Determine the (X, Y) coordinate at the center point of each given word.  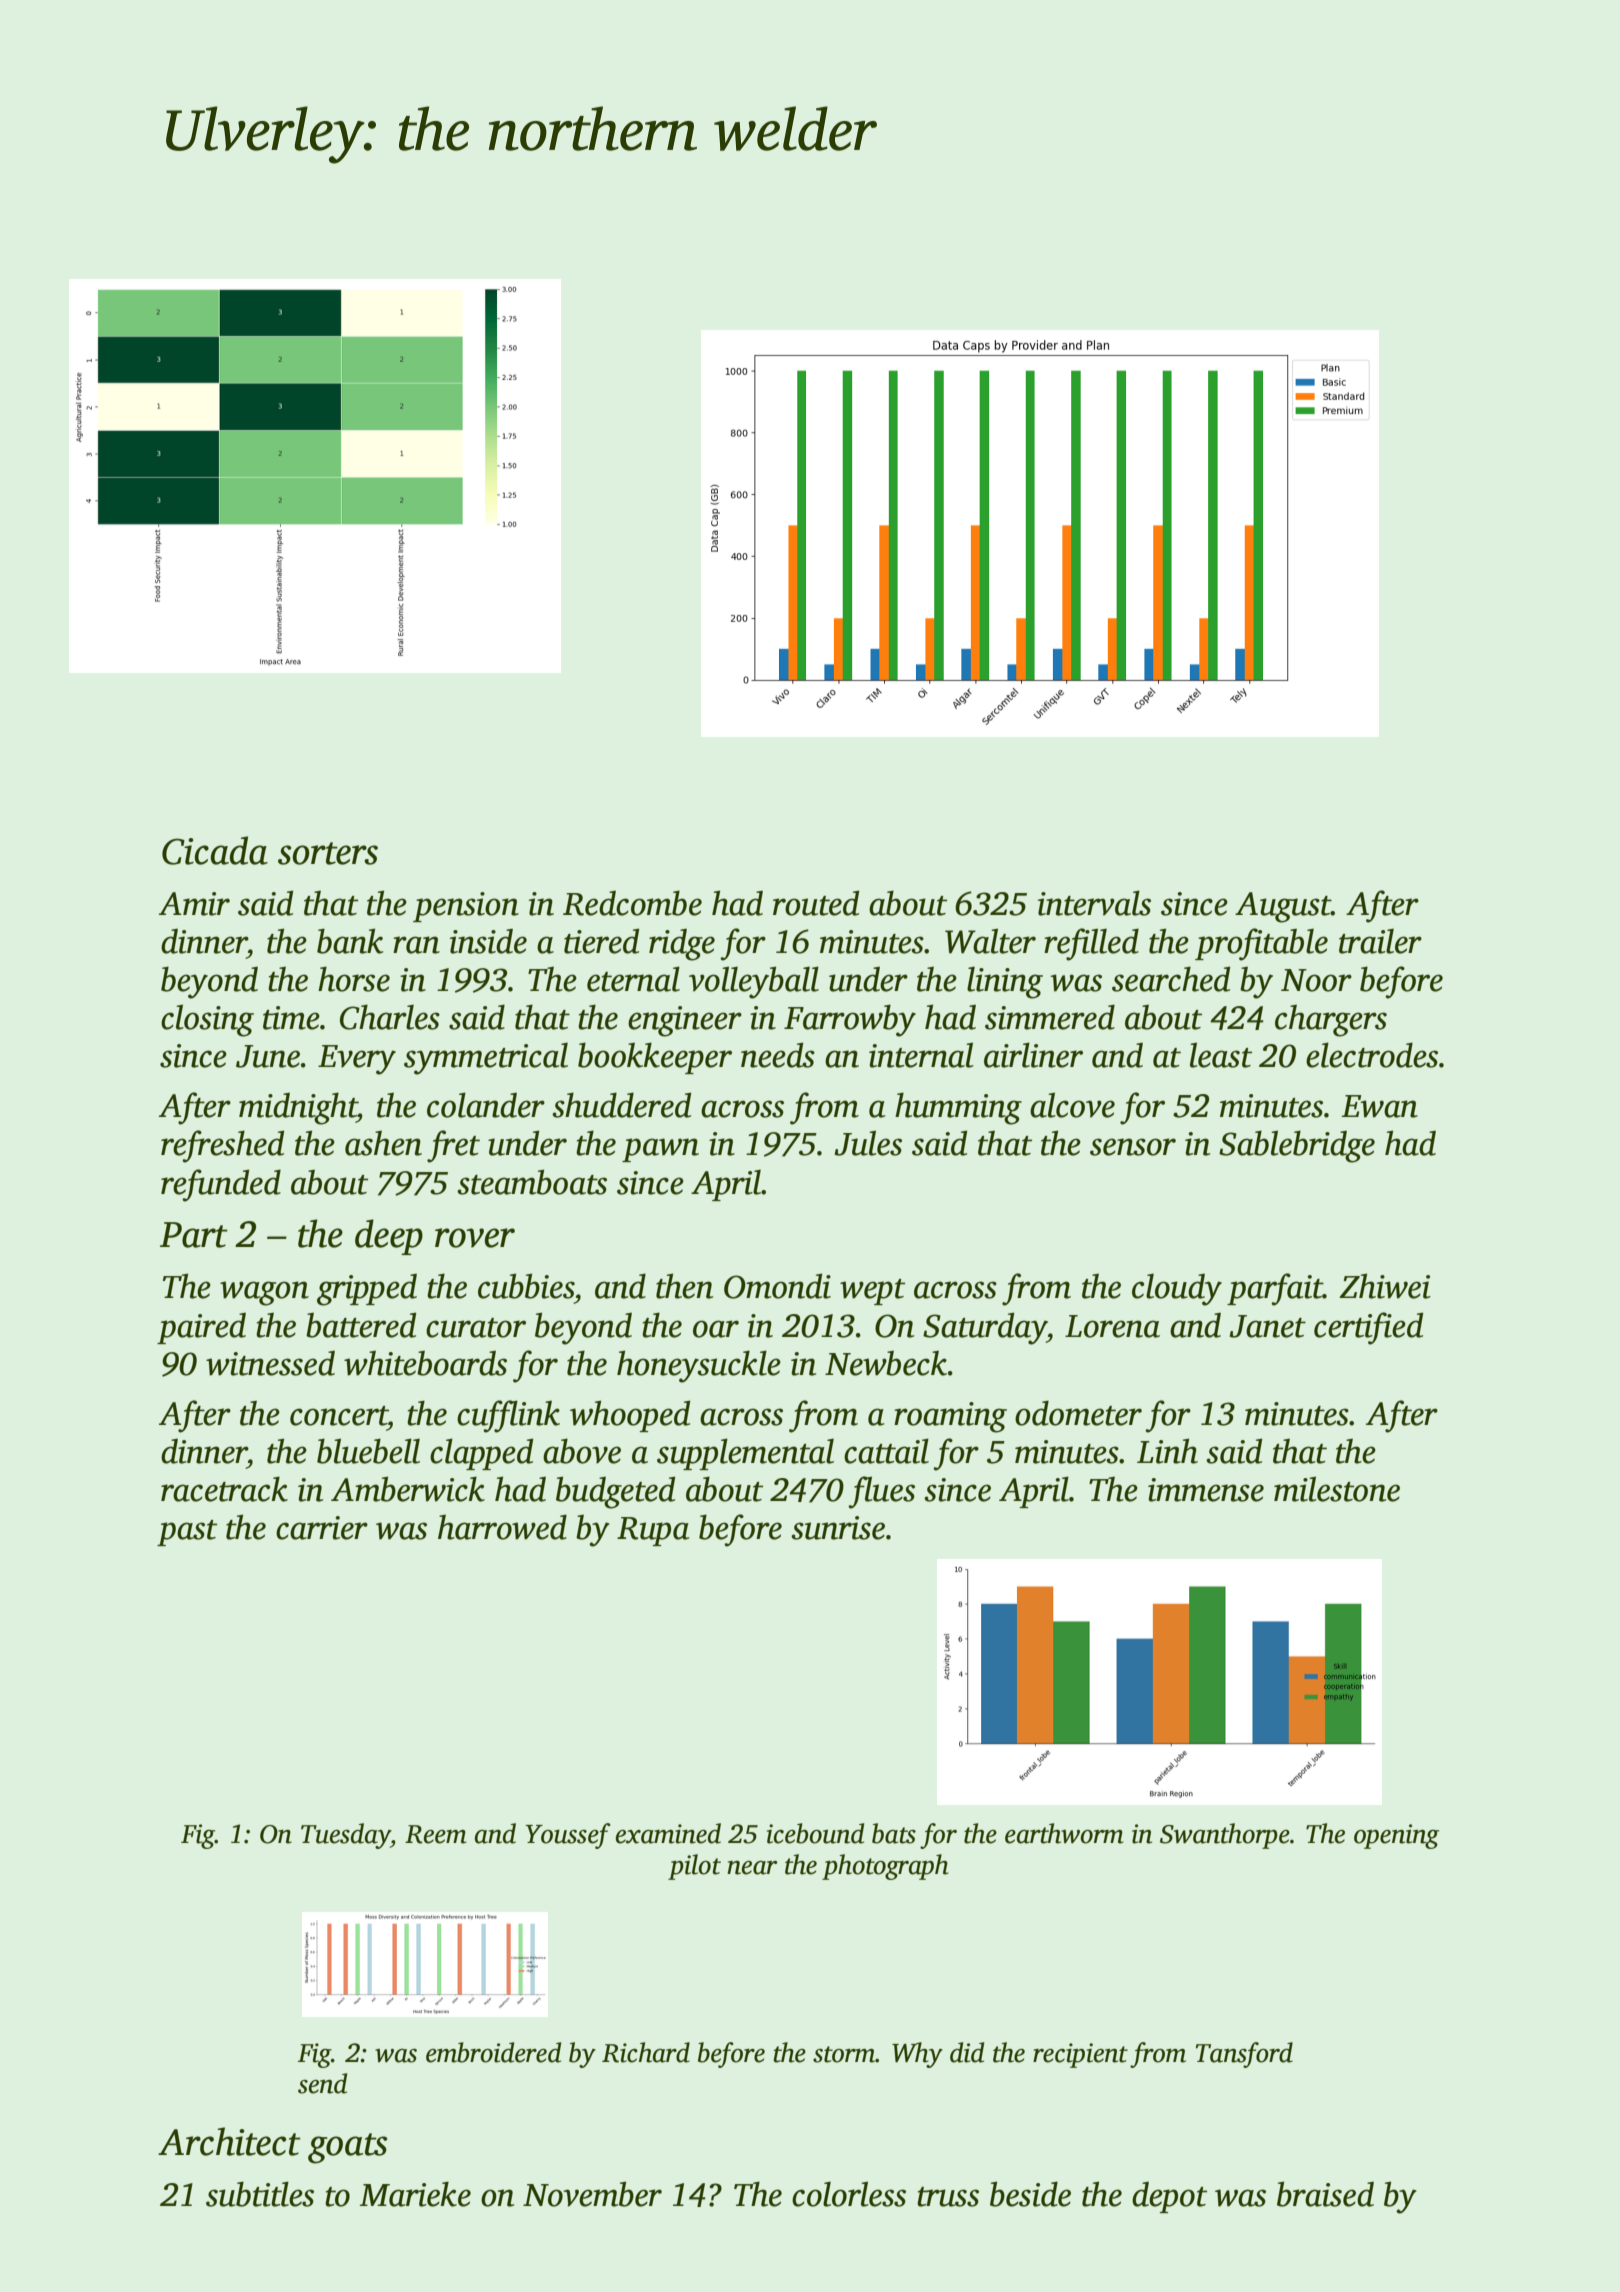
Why (917, 2055)
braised (1325, 2194)
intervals (1094, 903)
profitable (1261, 944)
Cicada (215, 850)
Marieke (415, 2194)
